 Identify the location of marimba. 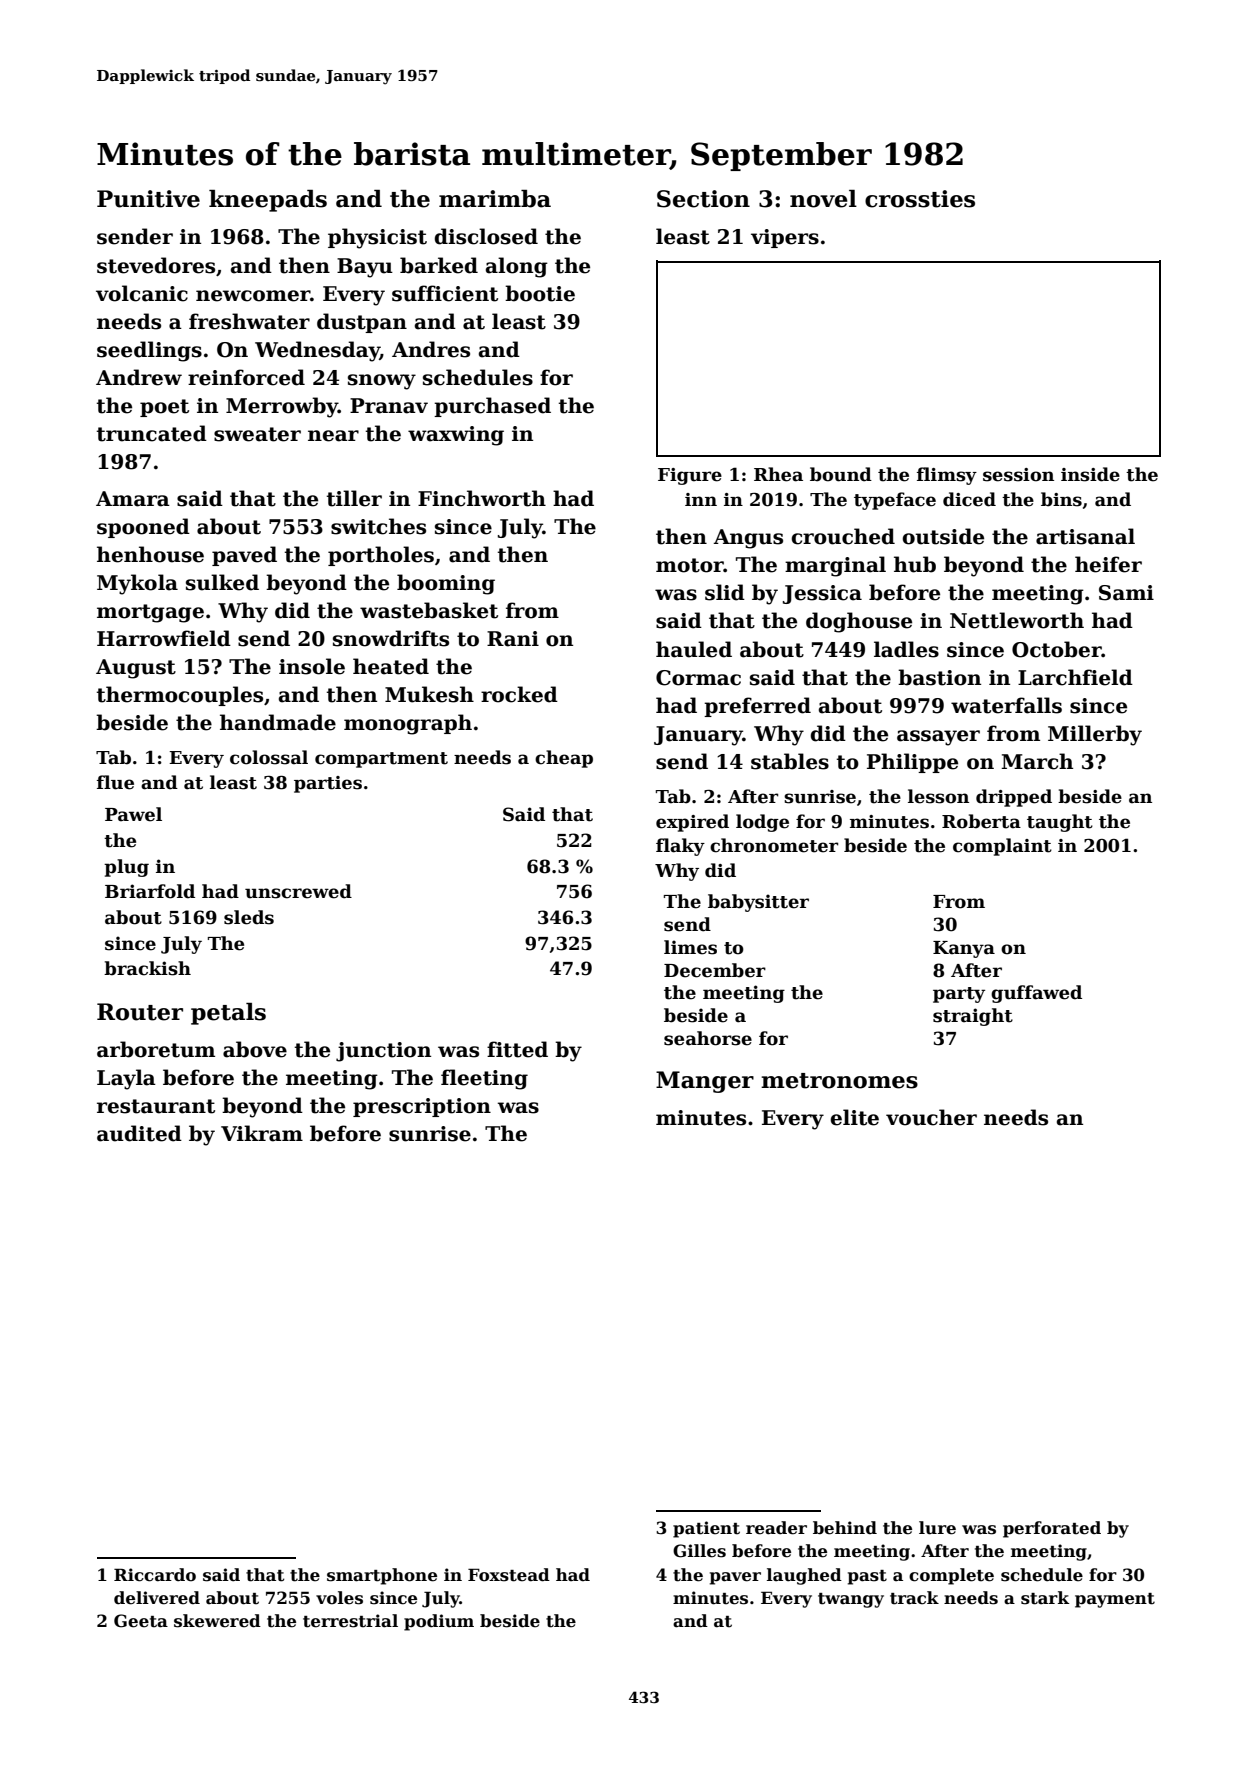
(495, 199).
